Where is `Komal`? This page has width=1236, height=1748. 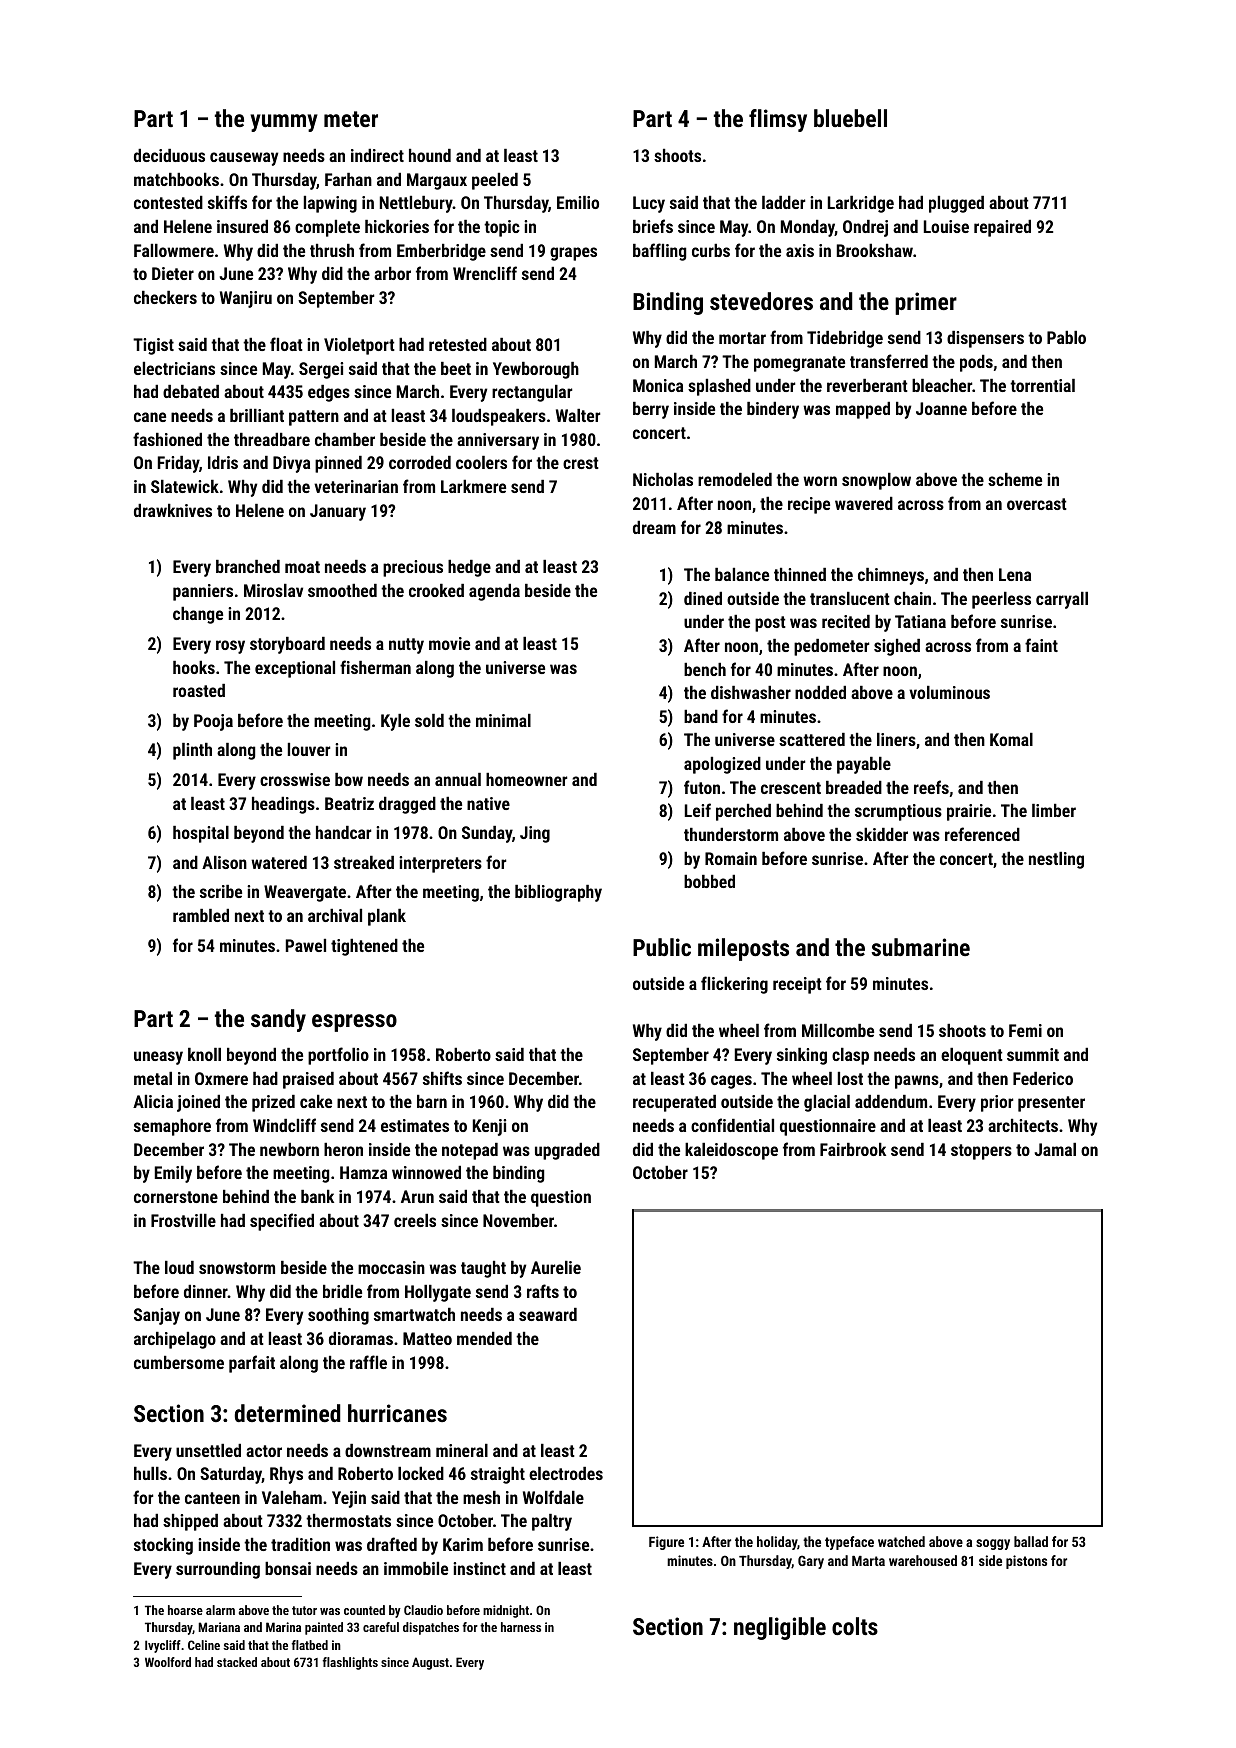 Komal is located at coordinates (1011, 739).
